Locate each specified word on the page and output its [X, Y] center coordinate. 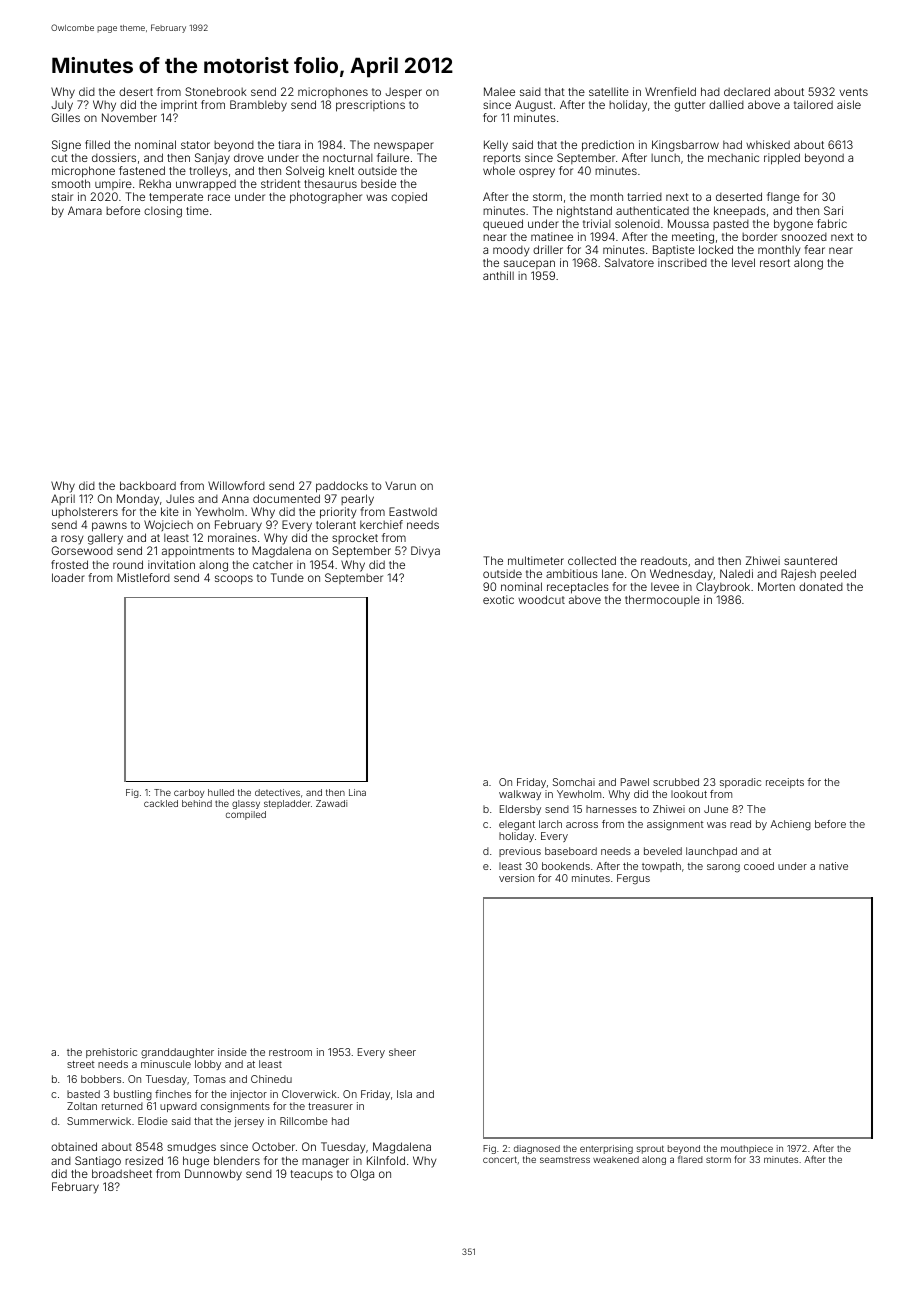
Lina [357, 792]
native [833, 866]
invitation [171, 564]
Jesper [403, 93]
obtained [74, 1146]
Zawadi [331, 803]
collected [592, 560]
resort [775, 263]
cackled [161, 803]
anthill [498, 275]
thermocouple [662, 600]
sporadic [740, 783]
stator [195, 145]
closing [163, 212]
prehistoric [111, 1053]
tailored [813, 104]
